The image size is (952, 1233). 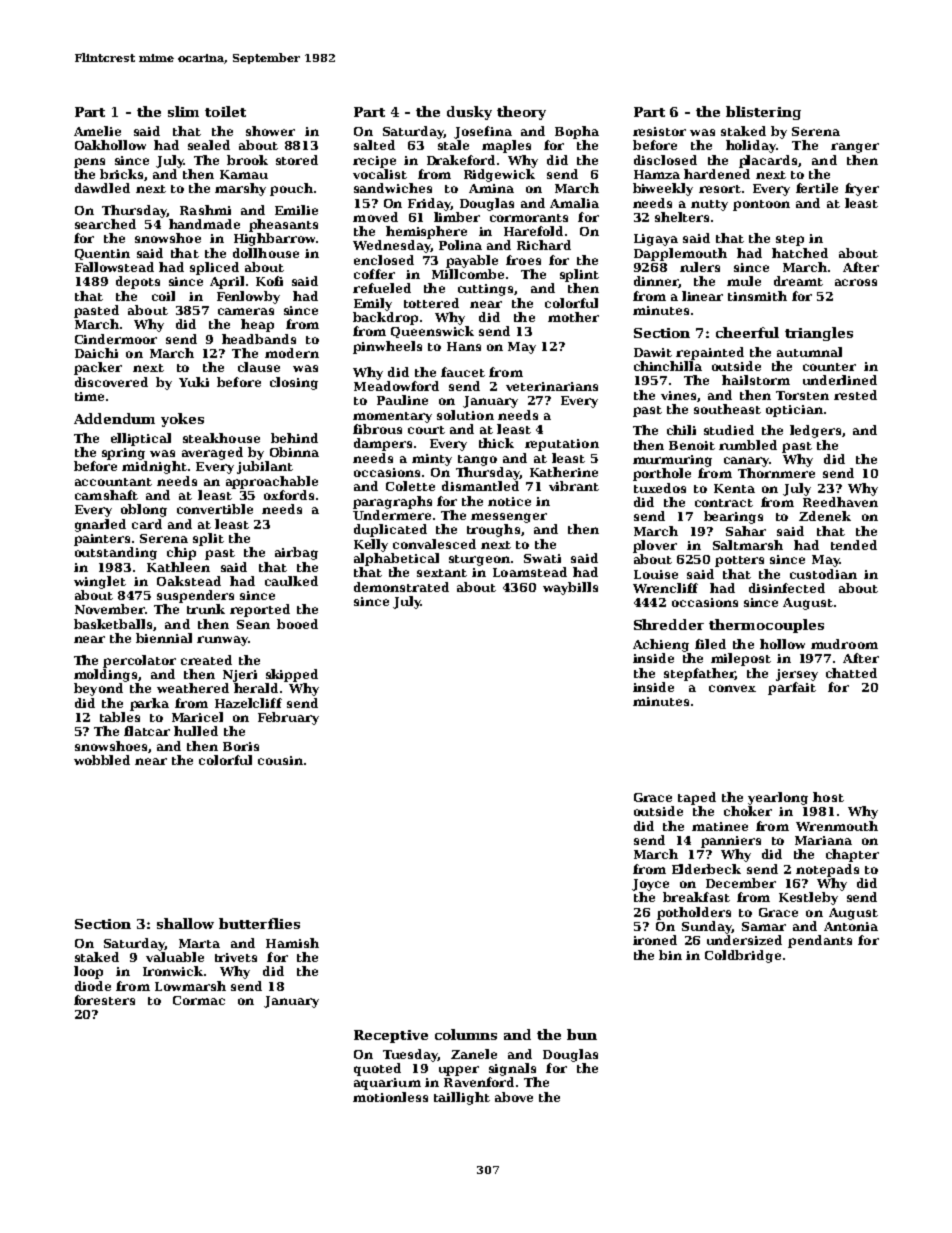 What do you see at coordinates (236, 957) in the screenshot?
I see `trivets` at bounding box center [236, 957].
